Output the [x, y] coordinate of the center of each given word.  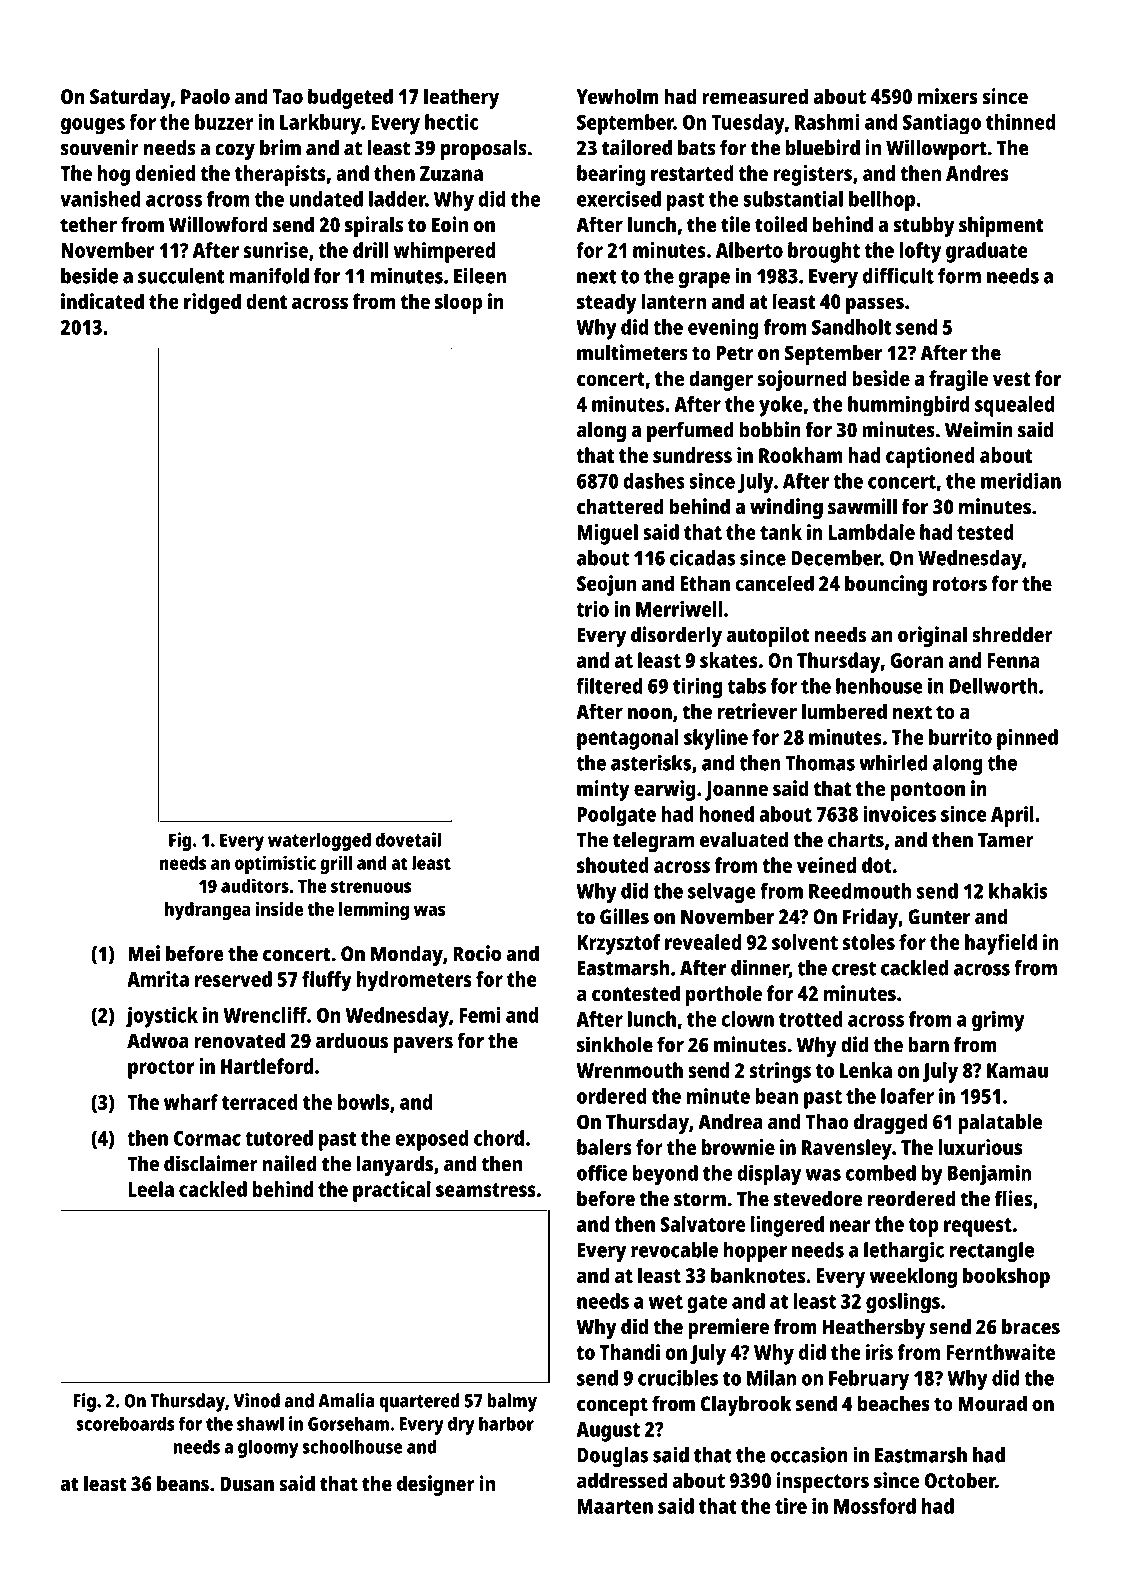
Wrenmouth [629, 1070]
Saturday [130, 98]
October [960, 1480]
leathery [461, 98]
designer [436, 1485]
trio [592, 609]
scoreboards [125, 1423]
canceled [774, 583]
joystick [162, 1017]
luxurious [980, 1147]
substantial [793, 198]
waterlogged [319, 841]
